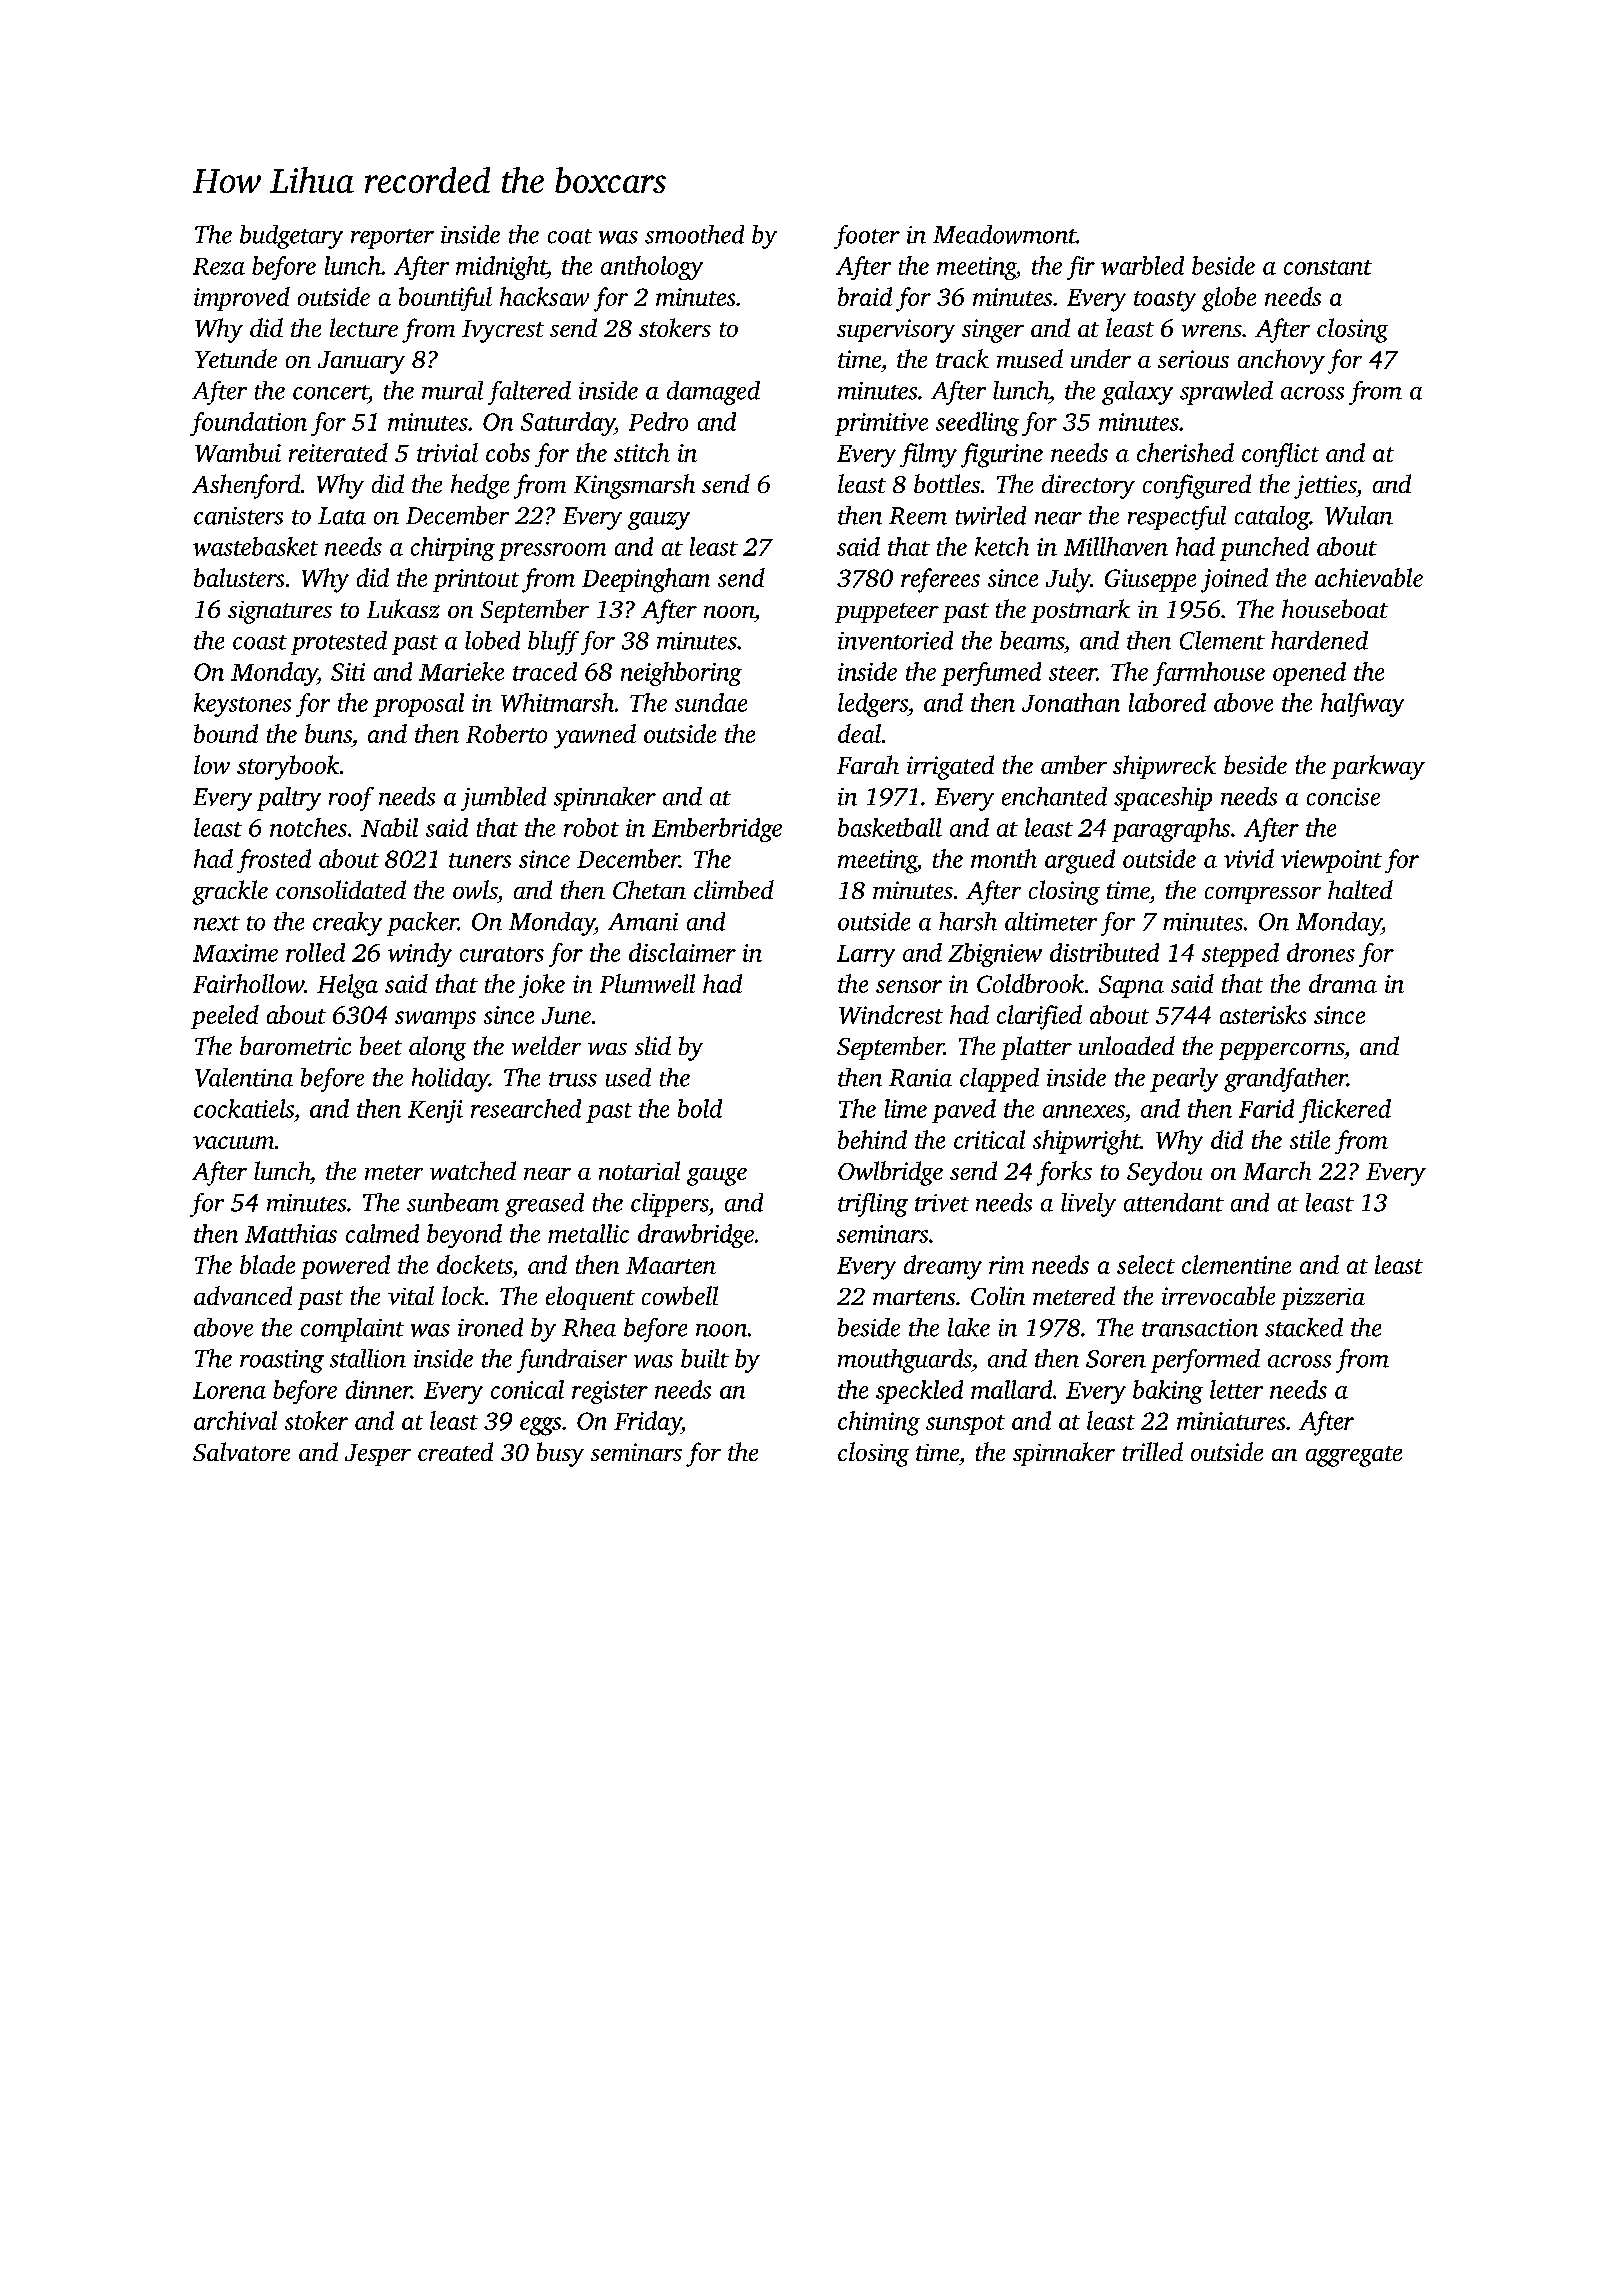 This screenshot has width=1620, height=2292. What do you see at coordinates (1039, 1017) in the screenshot?
I see `clarified` at bounding box center [1039, 1017].
